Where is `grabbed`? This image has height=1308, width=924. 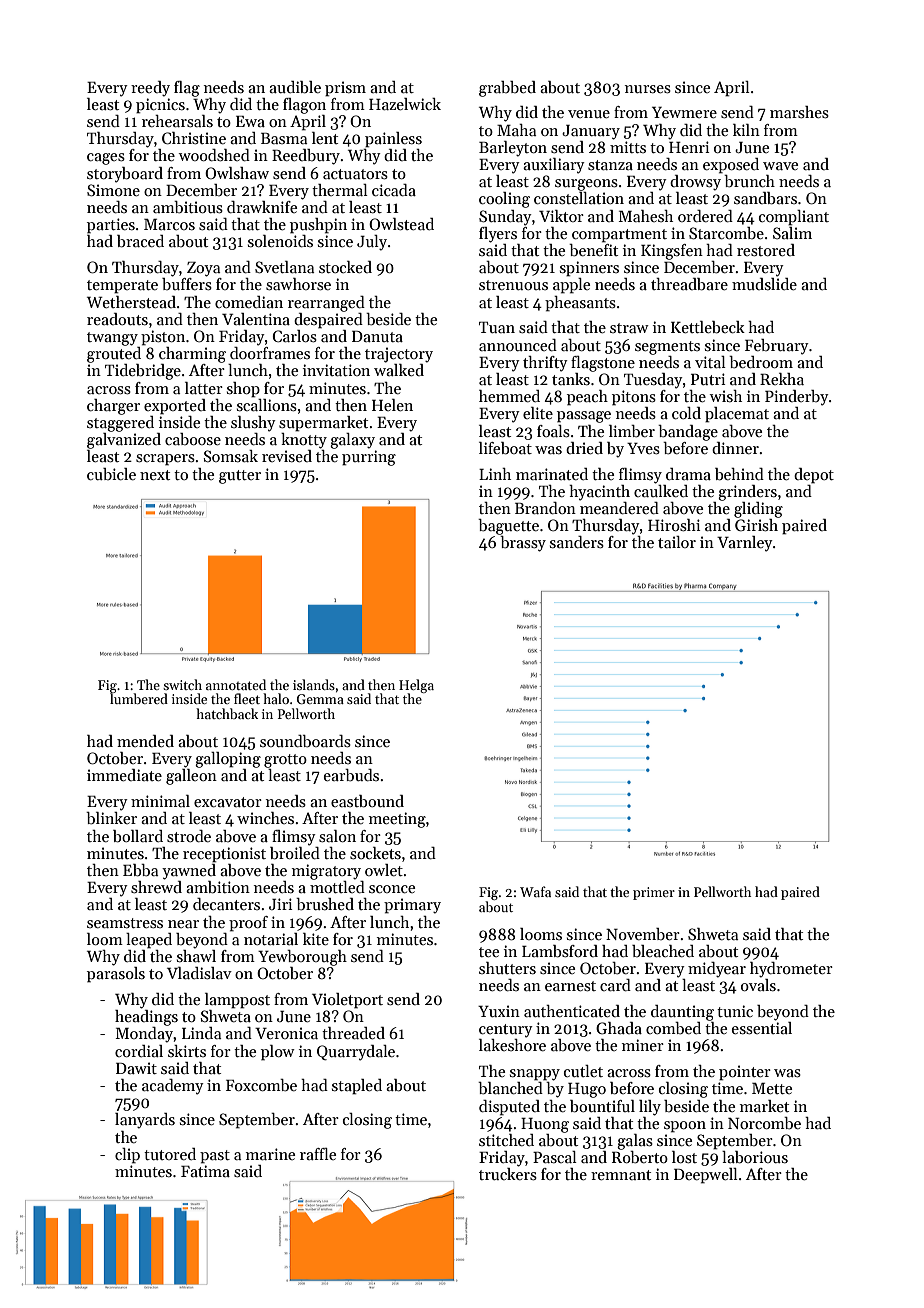 grabbed is located at coordinates (507, 89).
